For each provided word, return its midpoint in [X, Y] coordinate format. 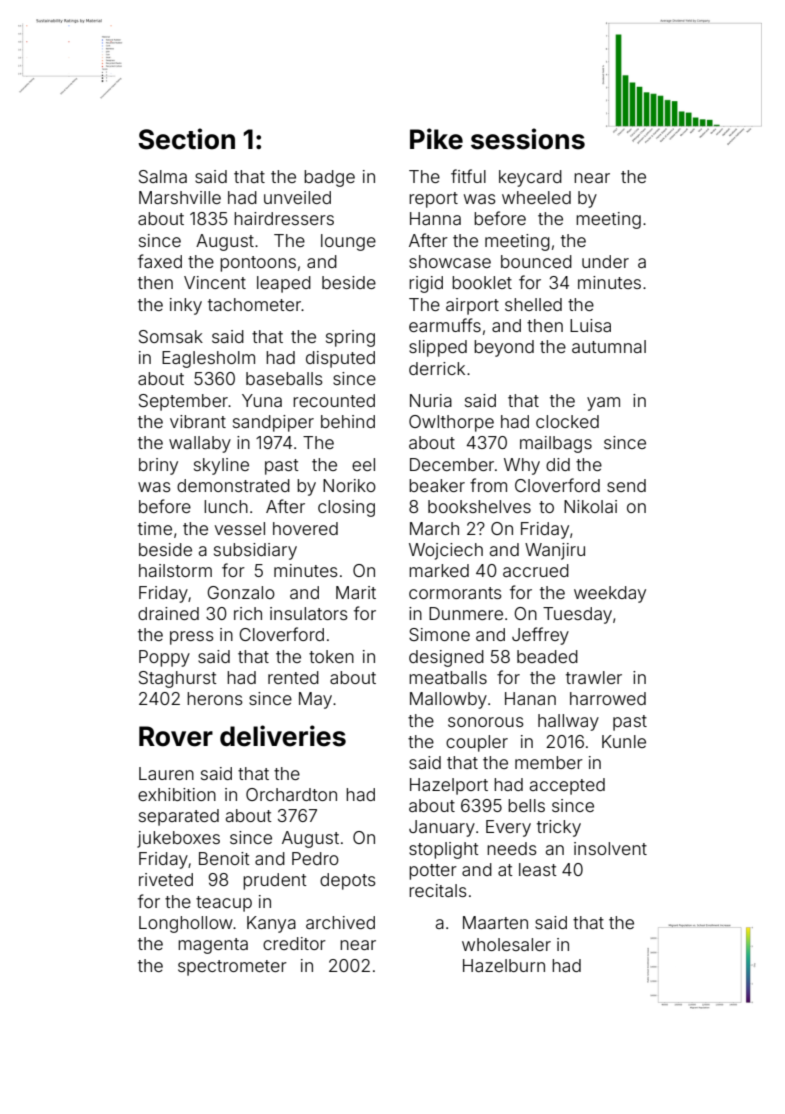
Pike [436, 139]
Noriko [349, 485]
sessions [528, 139]
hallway [568, 722]
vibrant [198, 421]
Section [186, 139]
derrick [437, 368]
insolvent [610, 848]
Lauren [166, 773]
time [155, 528]
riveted [166, 879]
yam [603, 404]
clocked [567, 421]
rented [293, 677]
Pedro [315, 858]
